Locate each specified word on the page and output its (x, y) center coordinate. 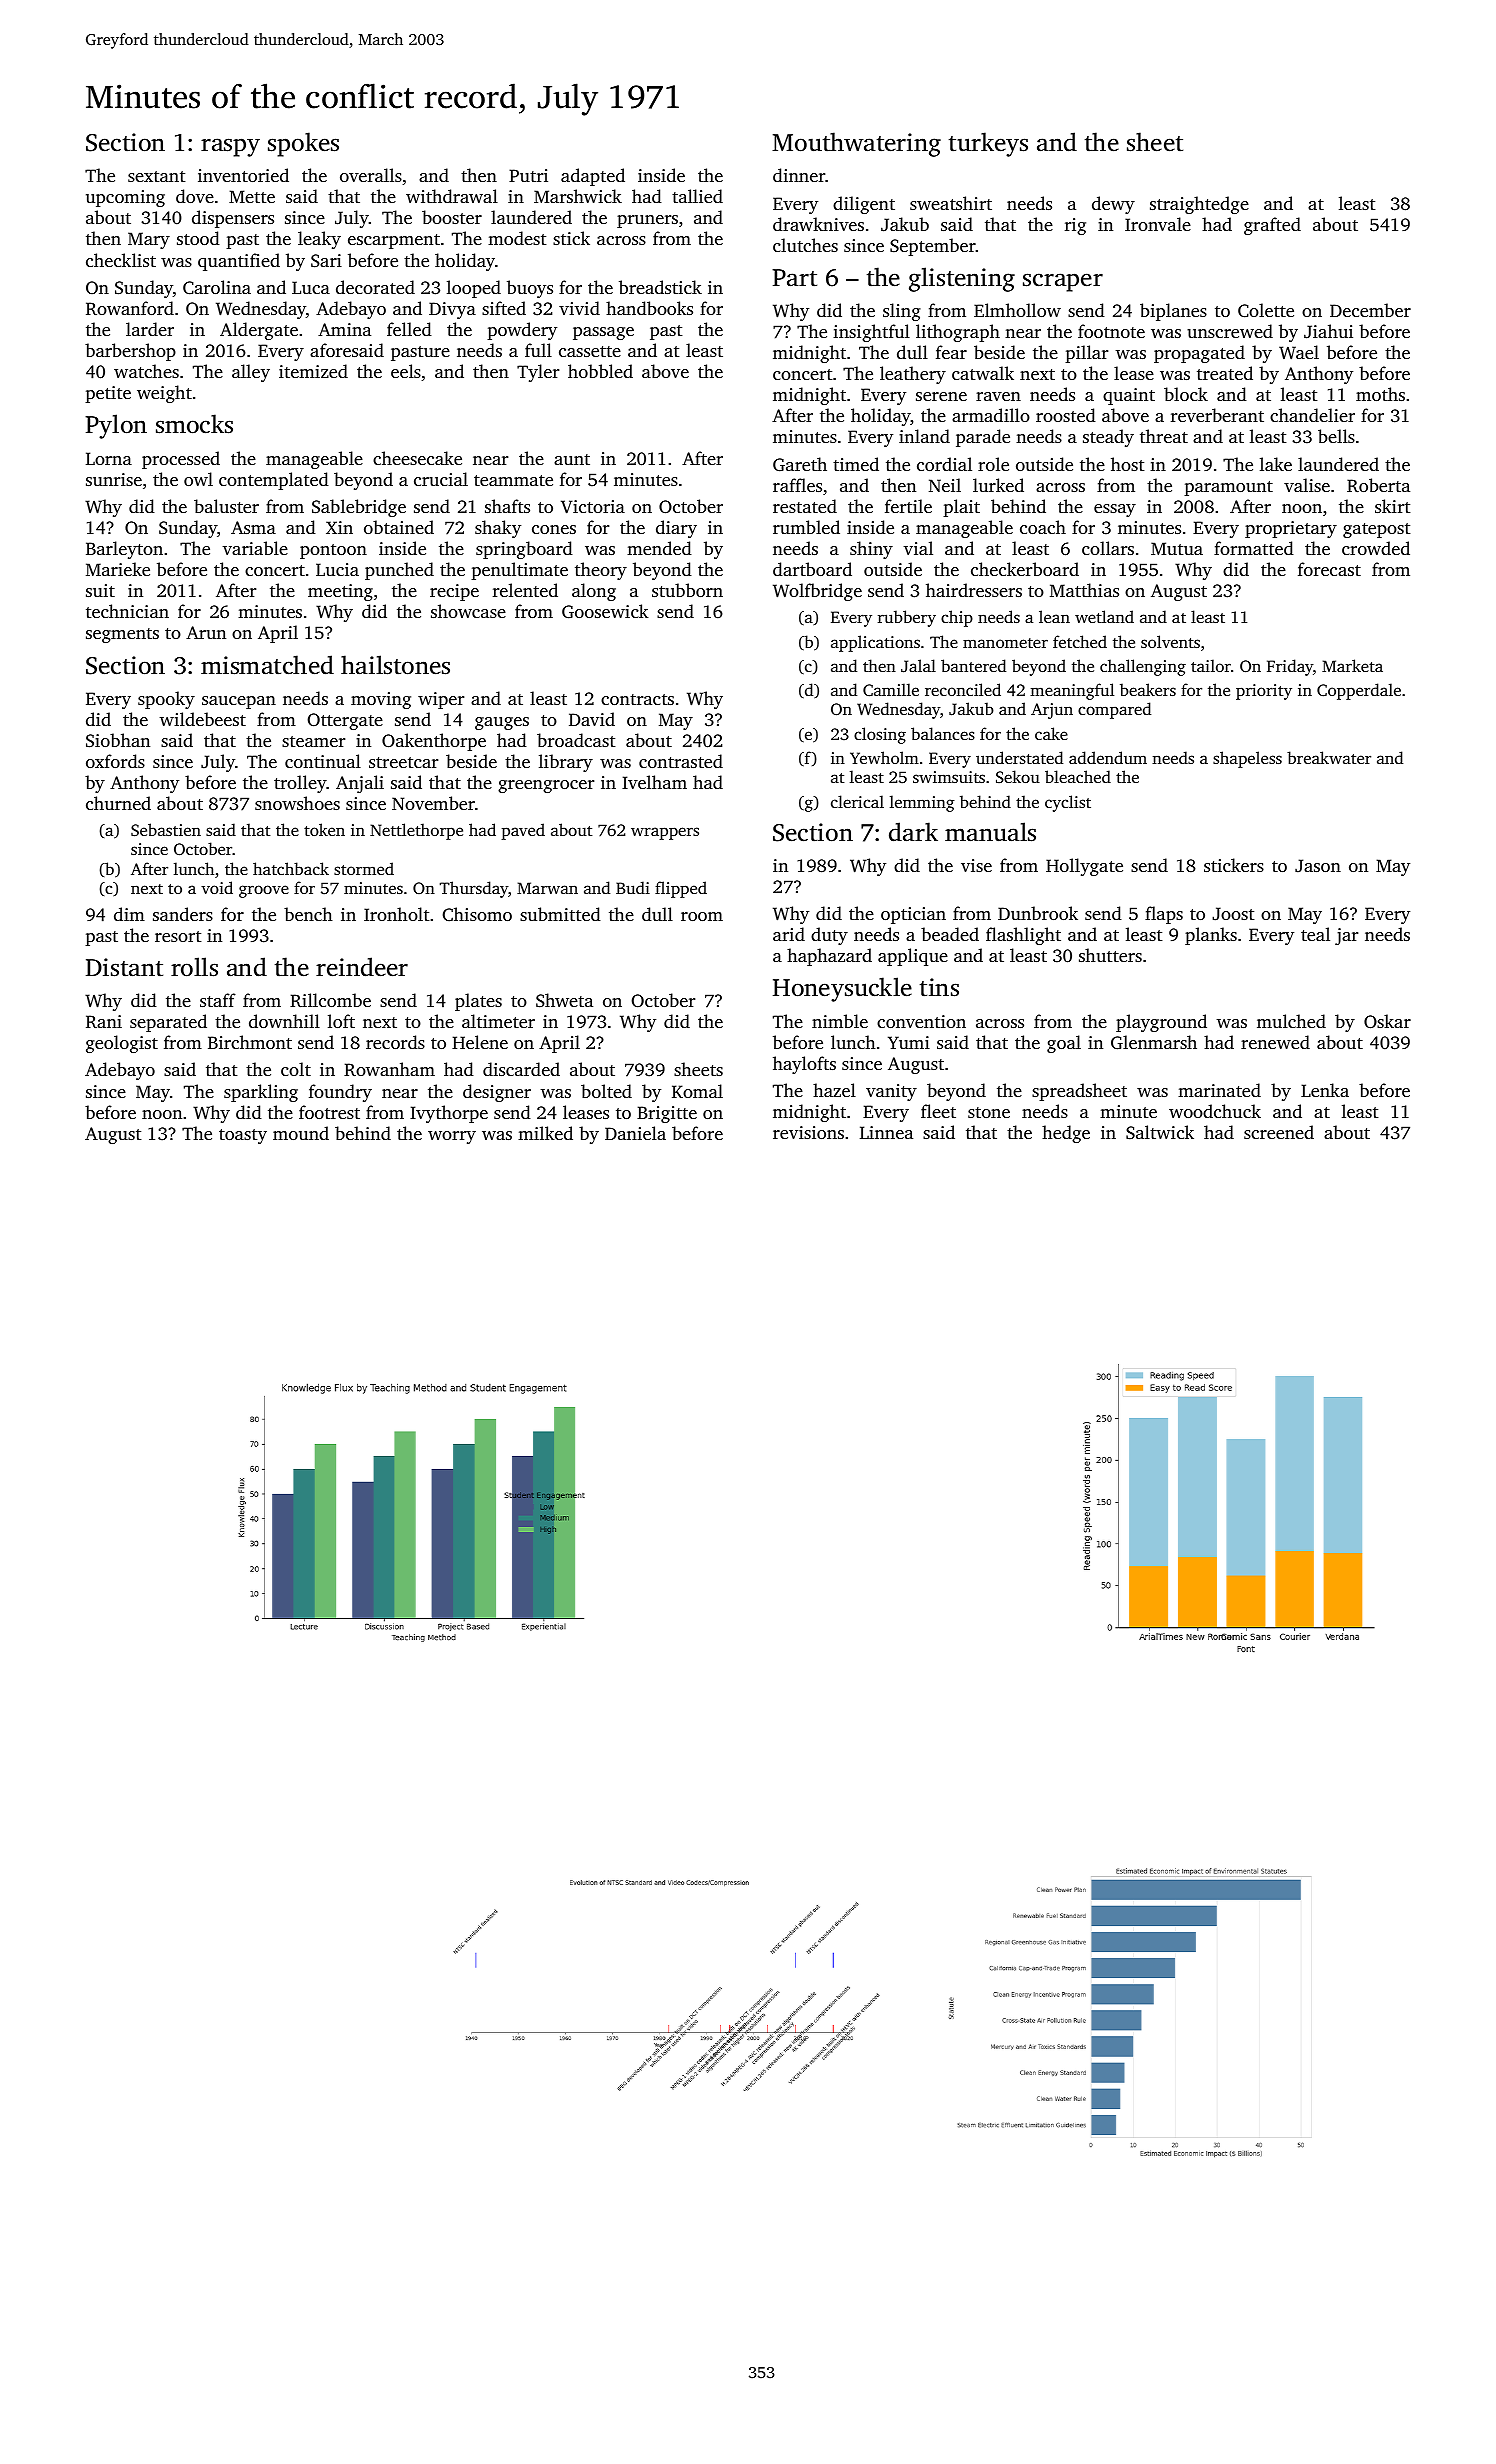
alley (251, 373)
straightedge (1199, 205)
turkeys (988, 144)
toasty (243, 1136)
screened (1279, 1132)
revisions (808, 1132)
